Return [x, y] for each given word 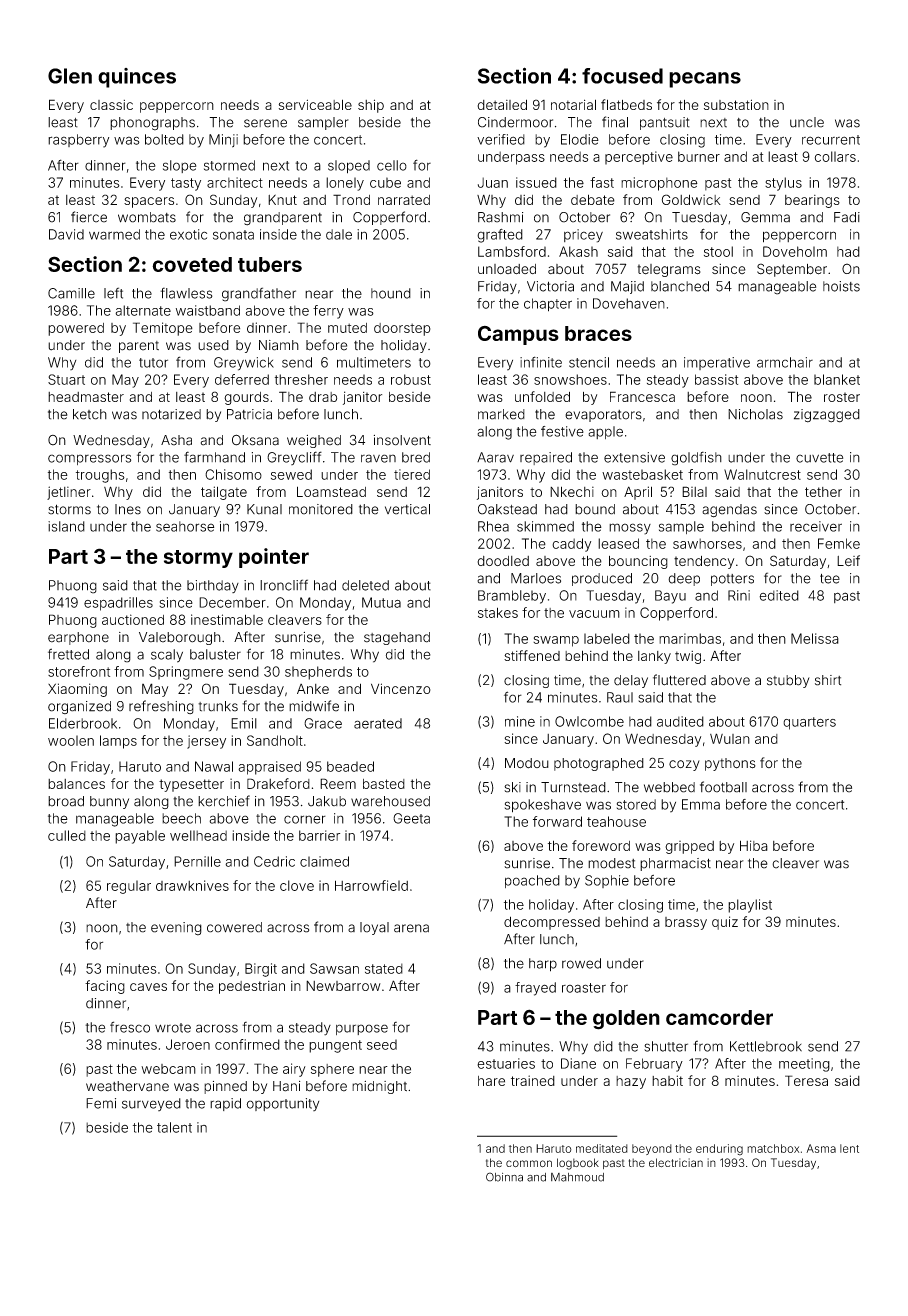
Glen [70, 76]
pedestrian [252, 987]
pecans [705, 80]
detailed [502, 104]
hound [391, 293]
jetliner [69, 493]
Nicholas [755, 414]
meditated [602, 1148]
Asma [821, 1148]
